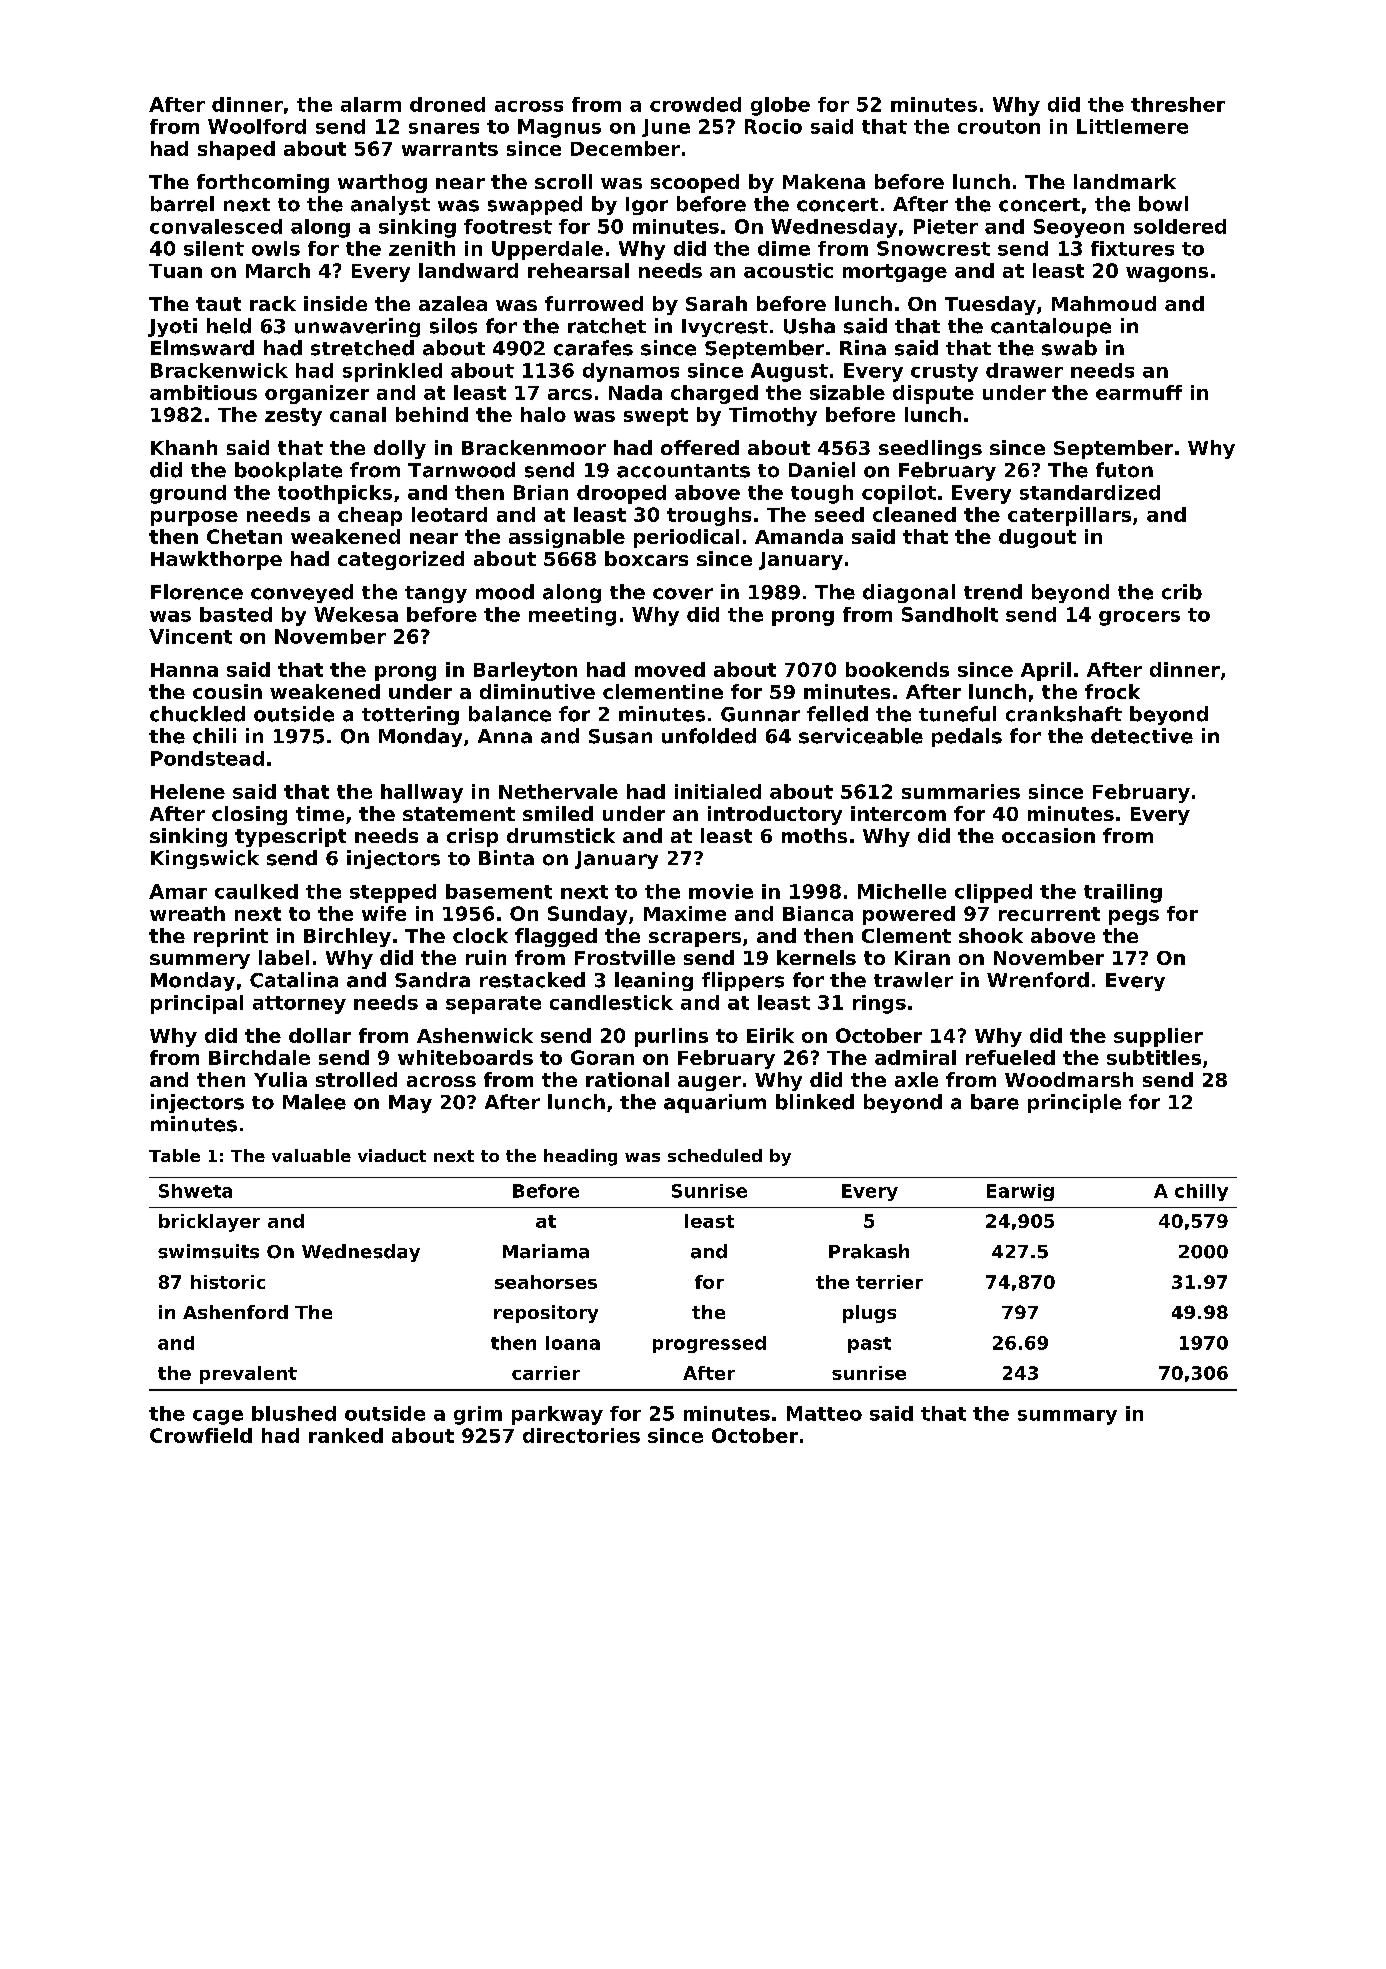 Image resolution: width=1386 pixels, height=1969 pixels. I want to click on scheduled, so click(715, 1155).
